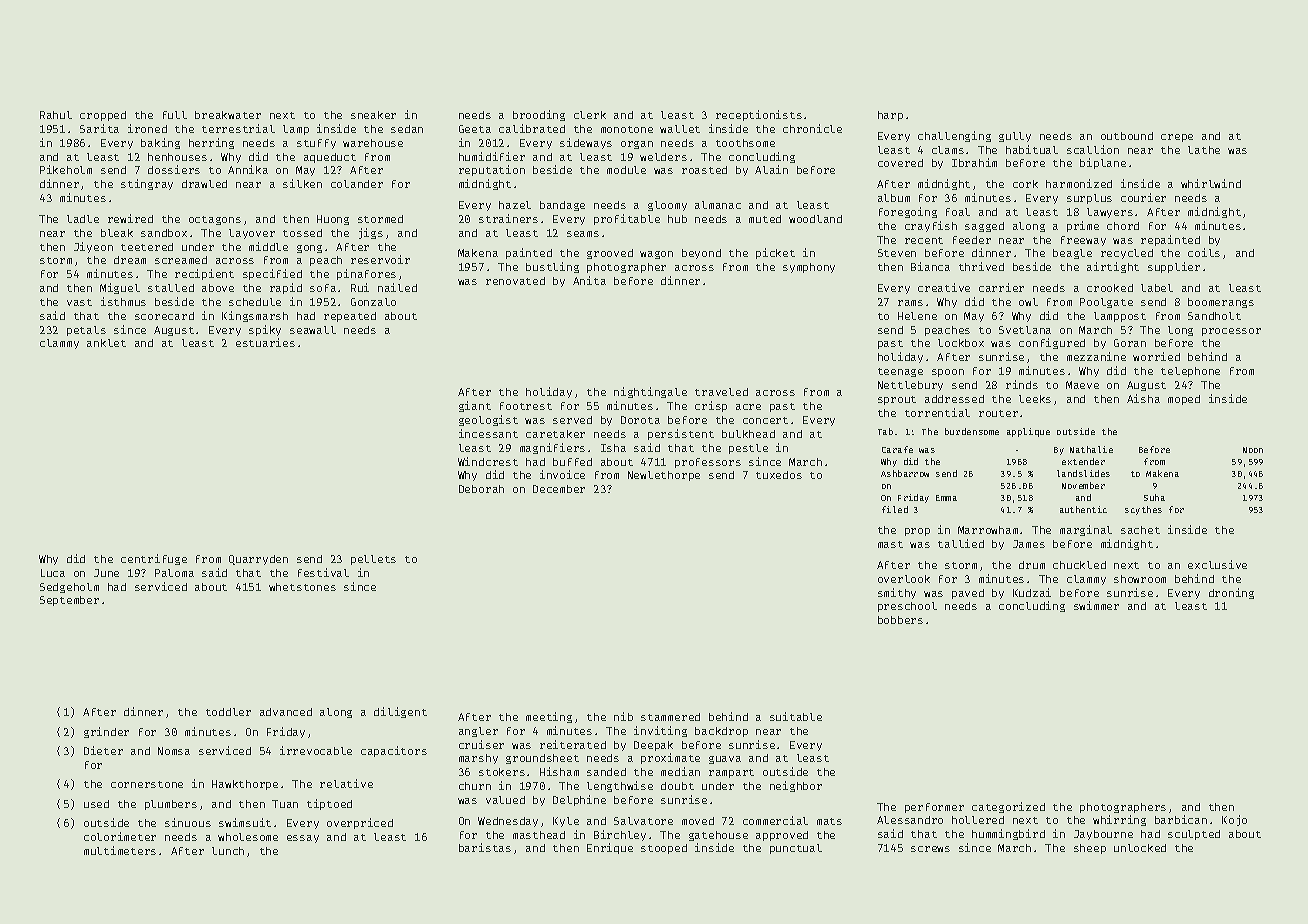 Image resolution: width=1308 pixels, height=924 pixels. What do you see at coordinates (759, 115) in the page?
I see `receptionists` at bounding box center [759, 115].
